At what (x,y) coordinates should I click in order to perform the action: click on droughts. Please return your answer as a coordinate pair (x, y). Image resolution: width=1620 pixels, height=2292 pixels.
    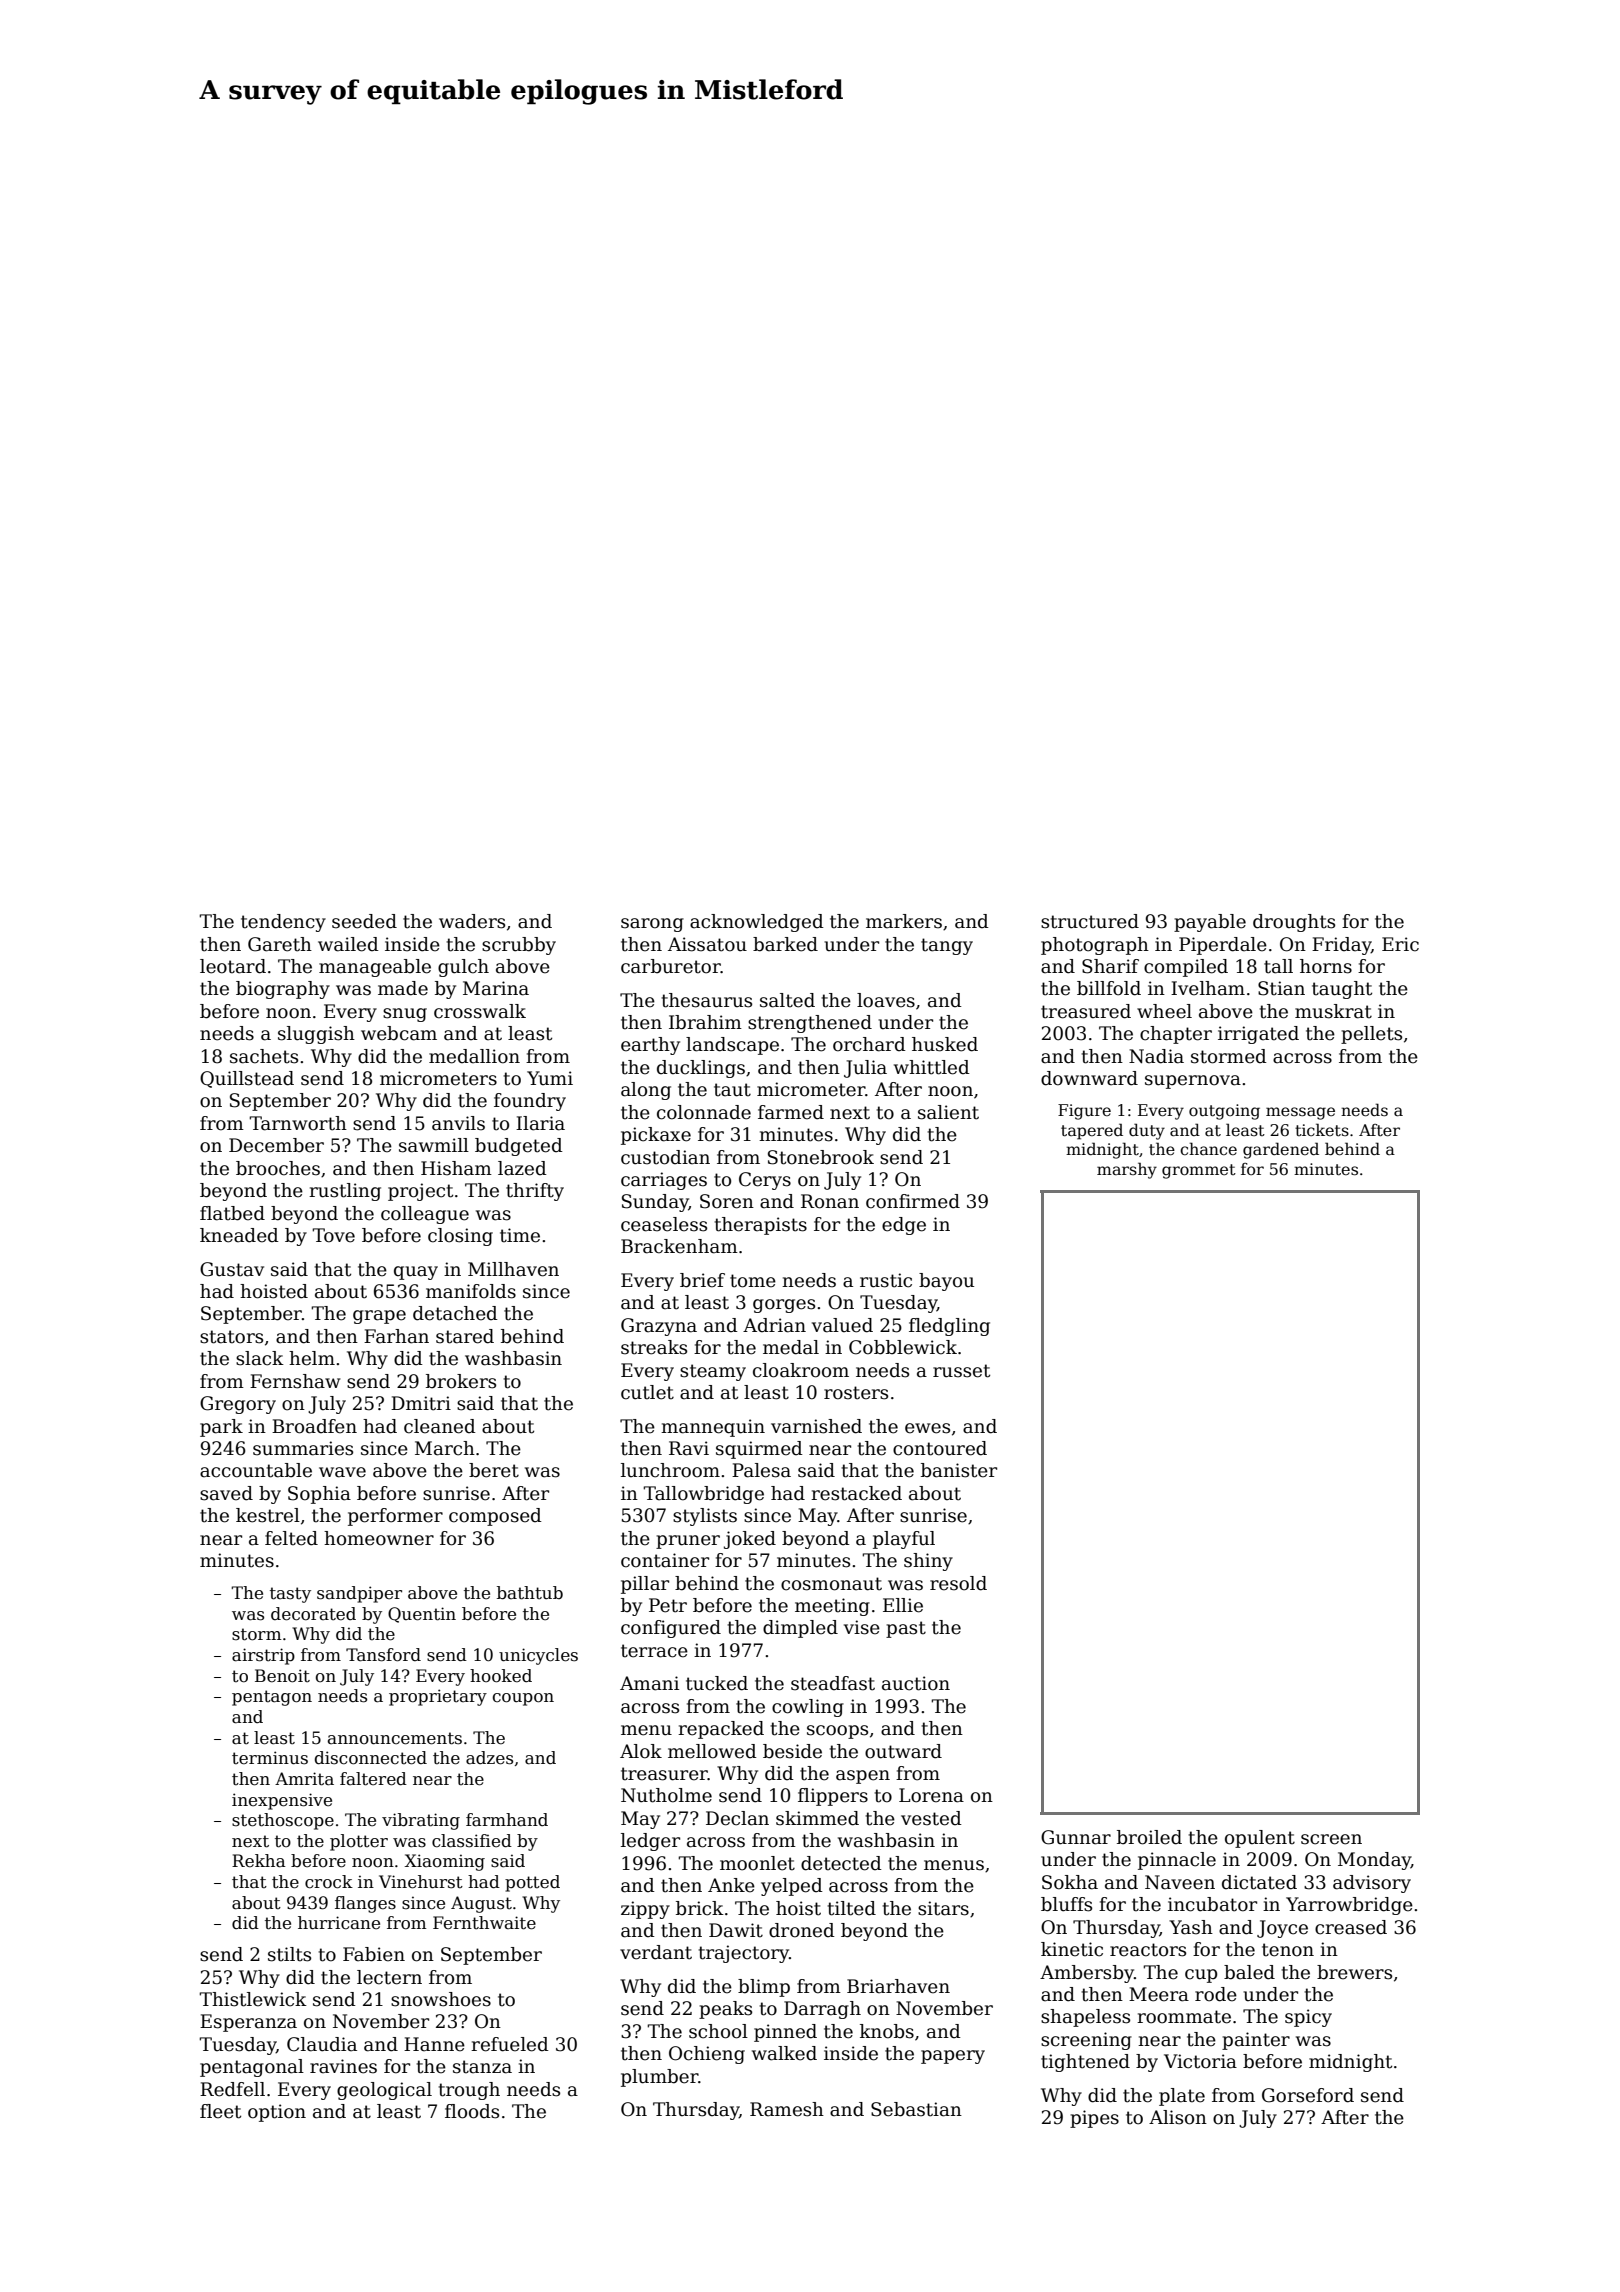
    Looking at the image, I should click on (1294, 923).
